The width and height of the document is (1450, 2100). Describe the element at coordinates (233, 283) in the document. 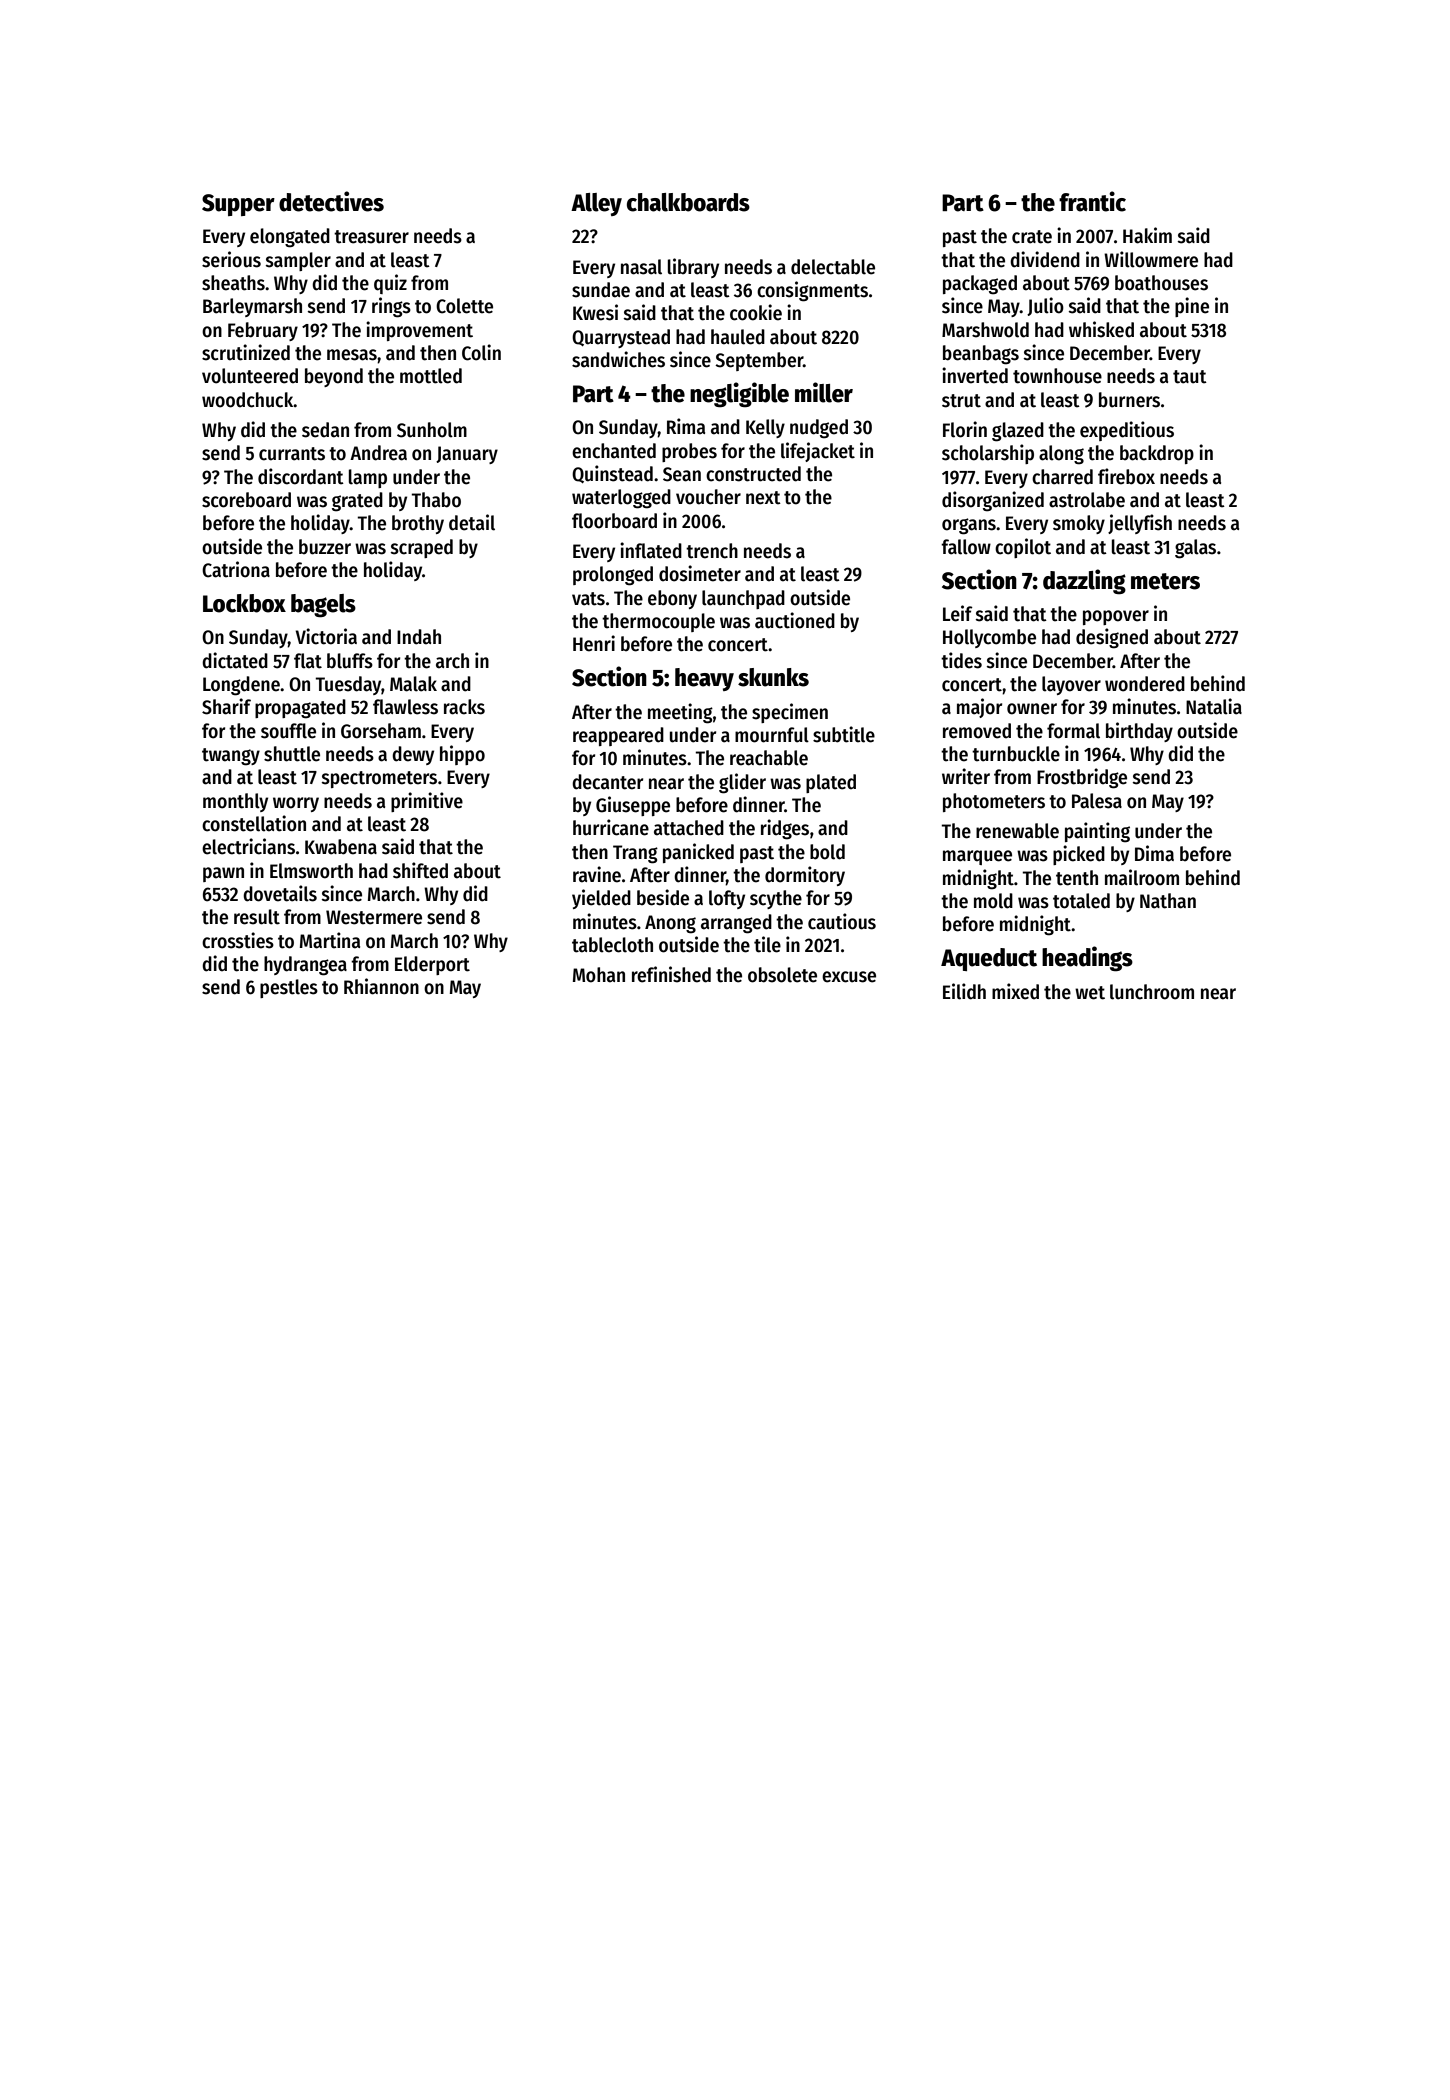

I see `sheaths` at that location.
